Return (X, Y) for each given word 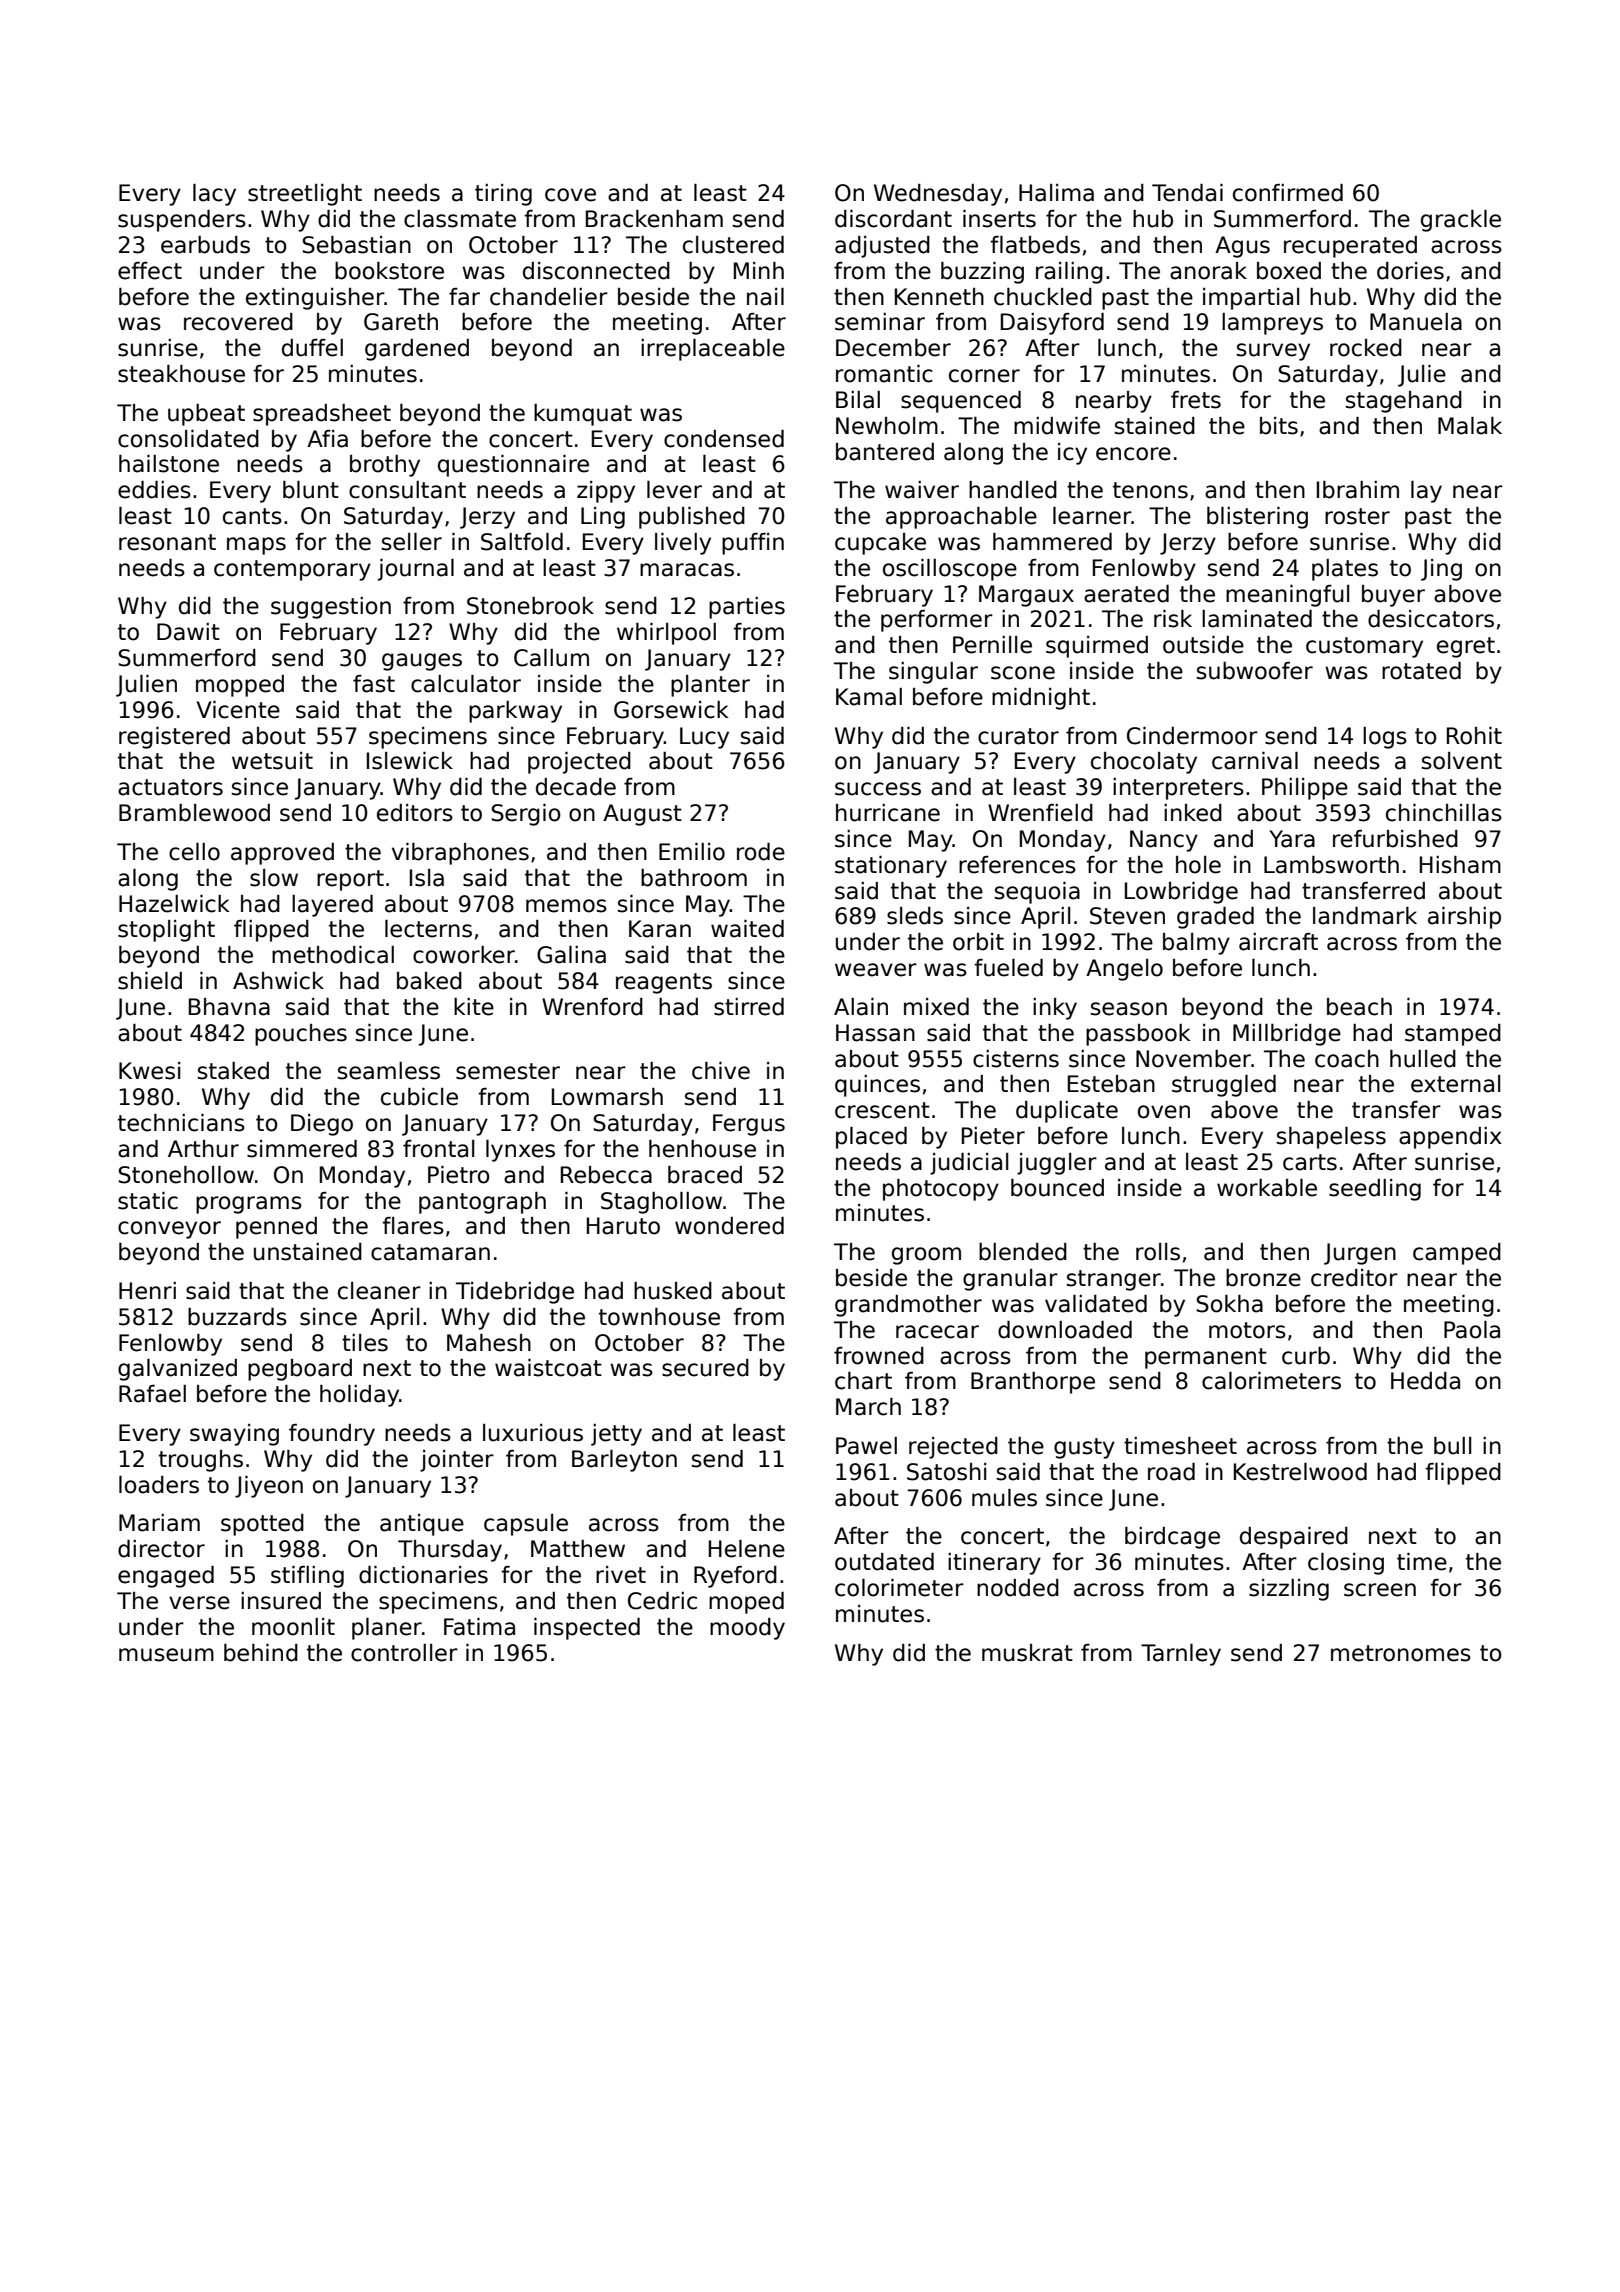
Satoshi (946, 1472)
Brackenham (654, 219)
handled (1013, 490)
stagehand (1404, 402)
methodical (333, 955)
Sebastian (356, 245)
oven (1164, 1112)
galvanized (177, 1370)
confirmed (1288, 193)
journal (416, 570)
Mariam (159, 1523)
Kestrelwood (1300, 1472)
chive (721, 1071)
